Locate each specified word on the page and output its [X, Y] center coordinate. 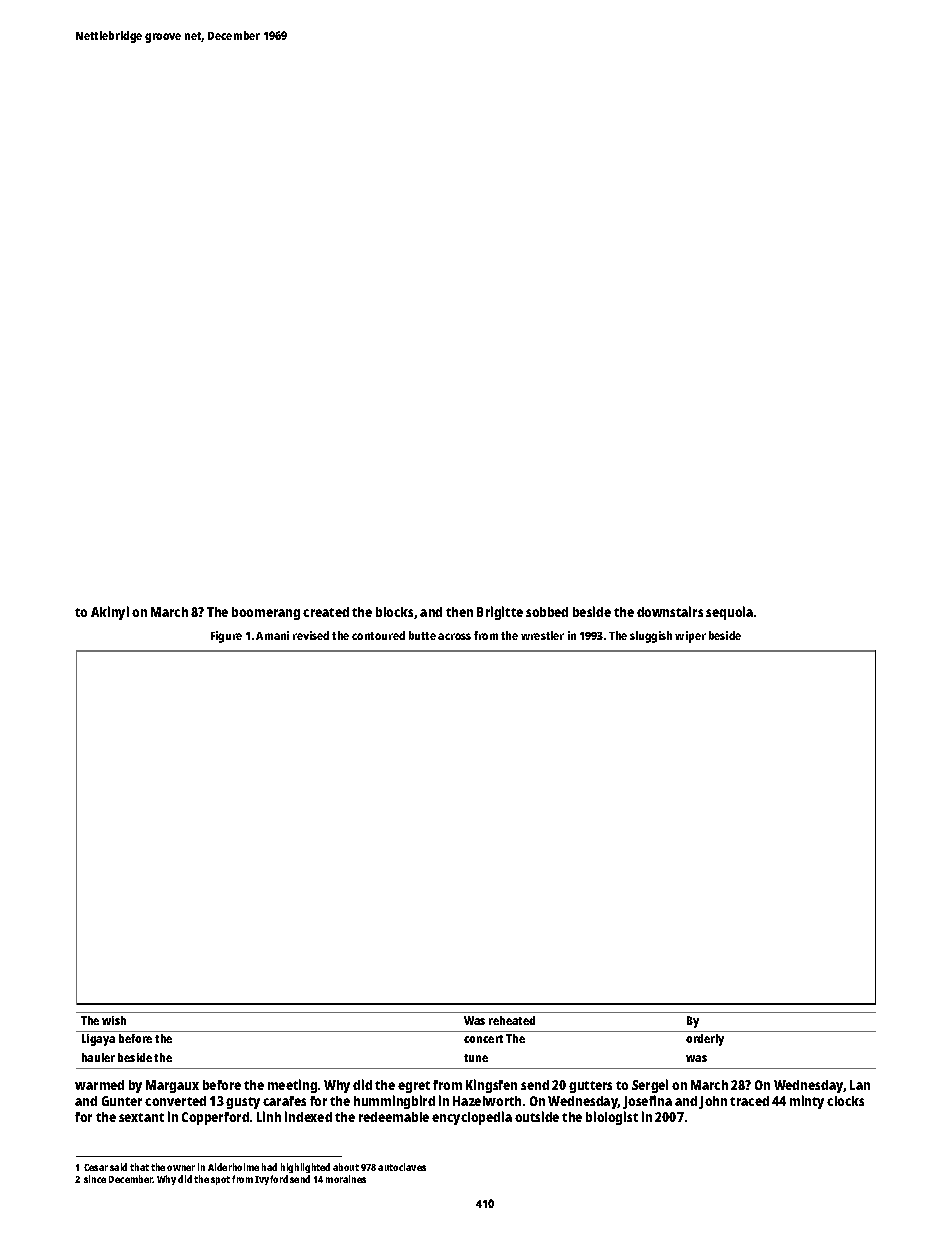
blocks [394, 612]
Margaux [172, 1086]
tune [476, 1058]
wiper [690, 637]
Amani [272, 635]
